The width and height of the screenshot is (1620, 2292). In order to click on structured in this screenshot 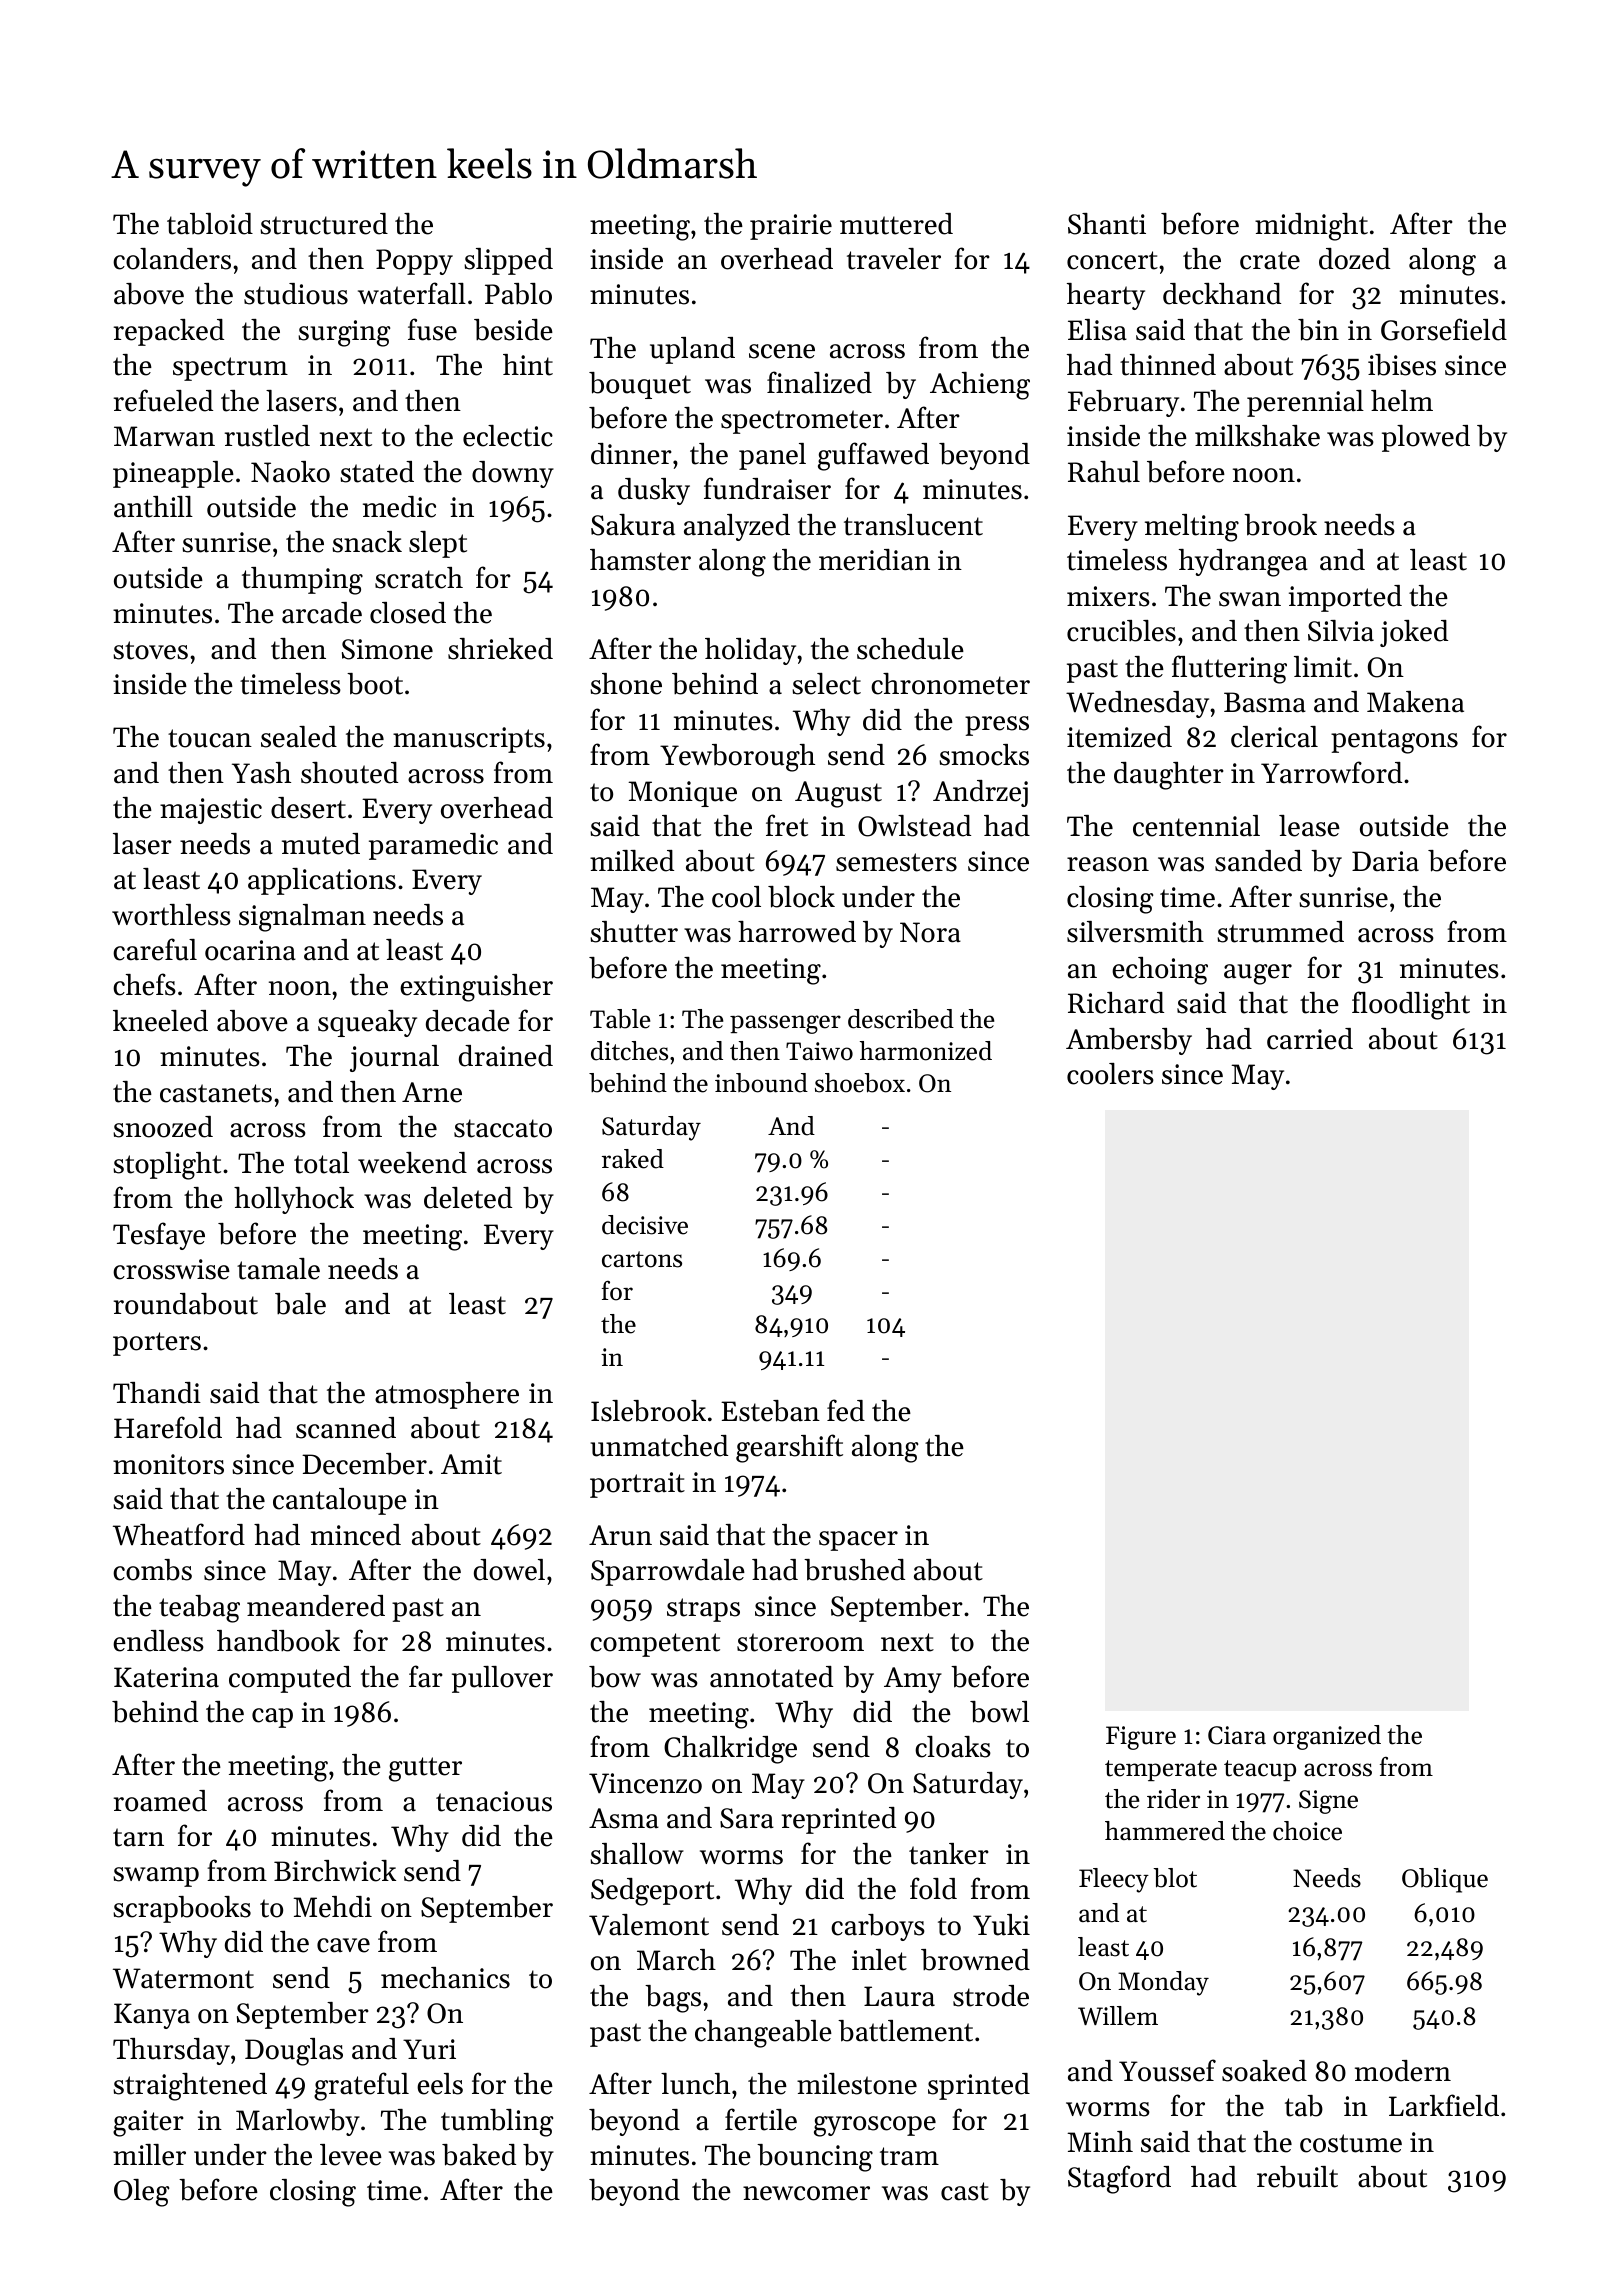, I will do `click(324, 224)`.
